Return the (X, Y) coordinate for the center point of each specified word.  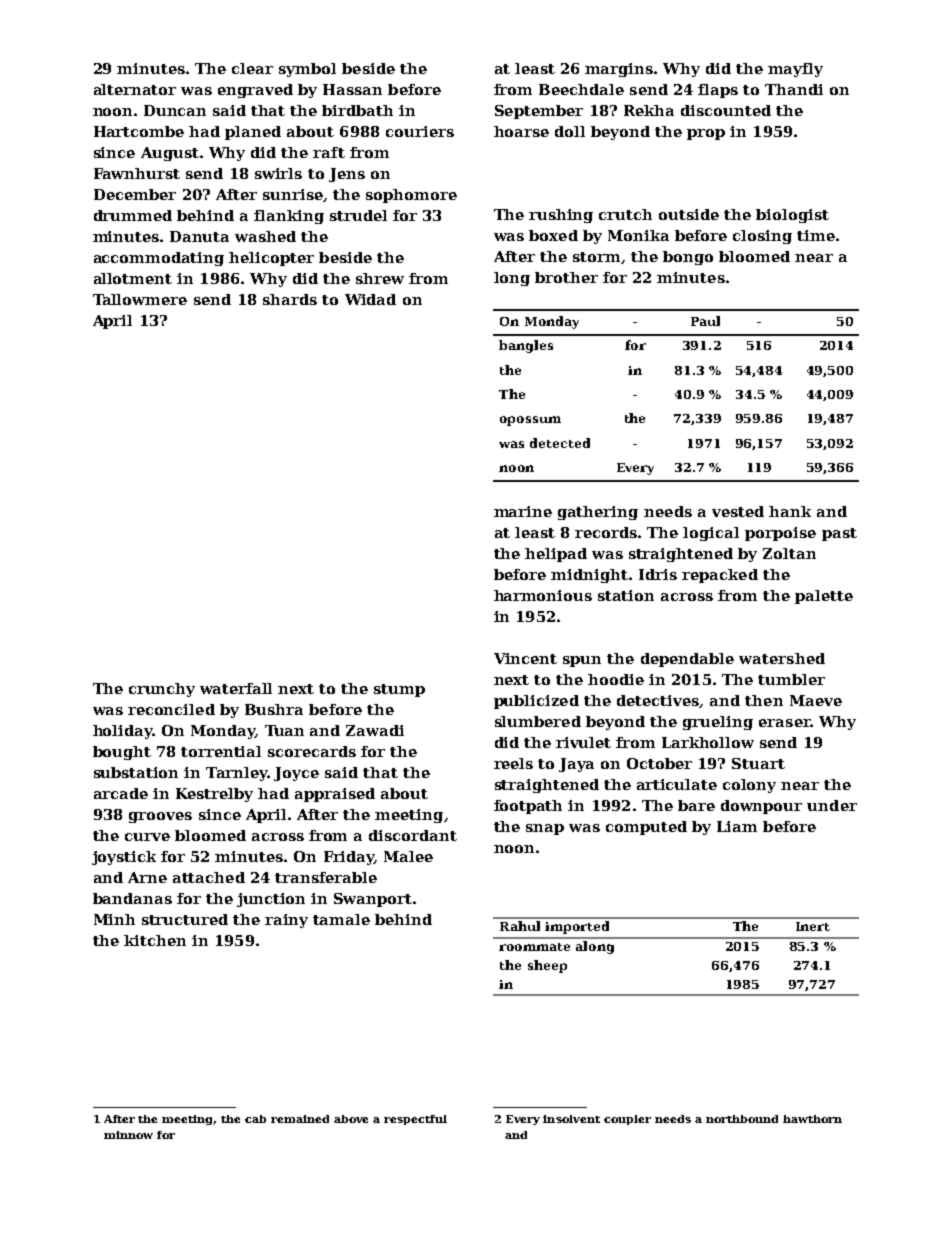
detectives (658, 701)
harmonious (543, 595)
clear (252, 68)
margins (619, 70)
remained (300, 1119)
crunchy (162, 690)
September (539, 112)
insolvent (571, 1119)
